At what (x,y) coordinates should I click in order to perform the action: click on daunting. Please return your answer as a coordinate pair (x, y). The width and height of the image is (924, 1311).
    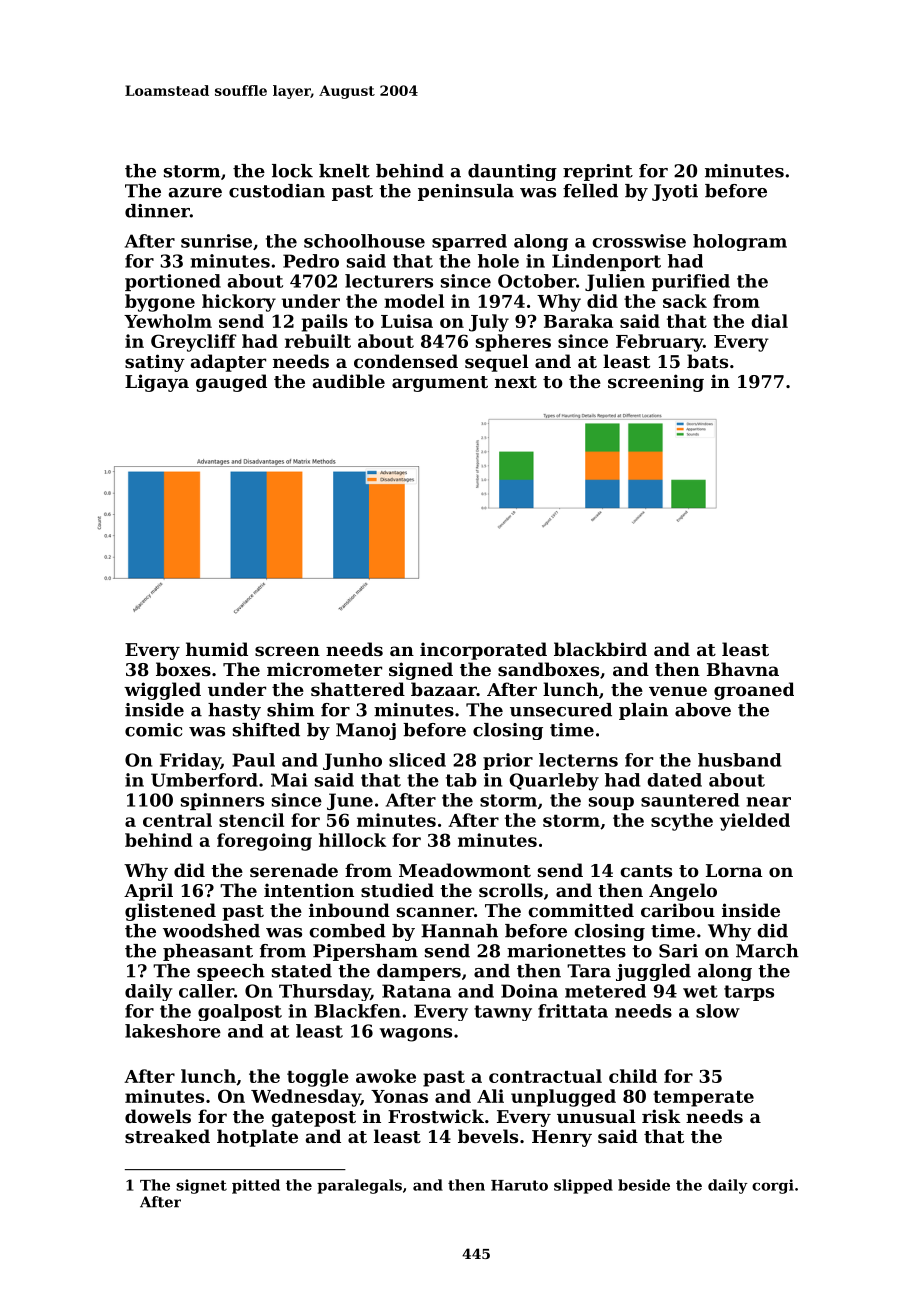
    Looking at the image, I should click on (512, 172).
